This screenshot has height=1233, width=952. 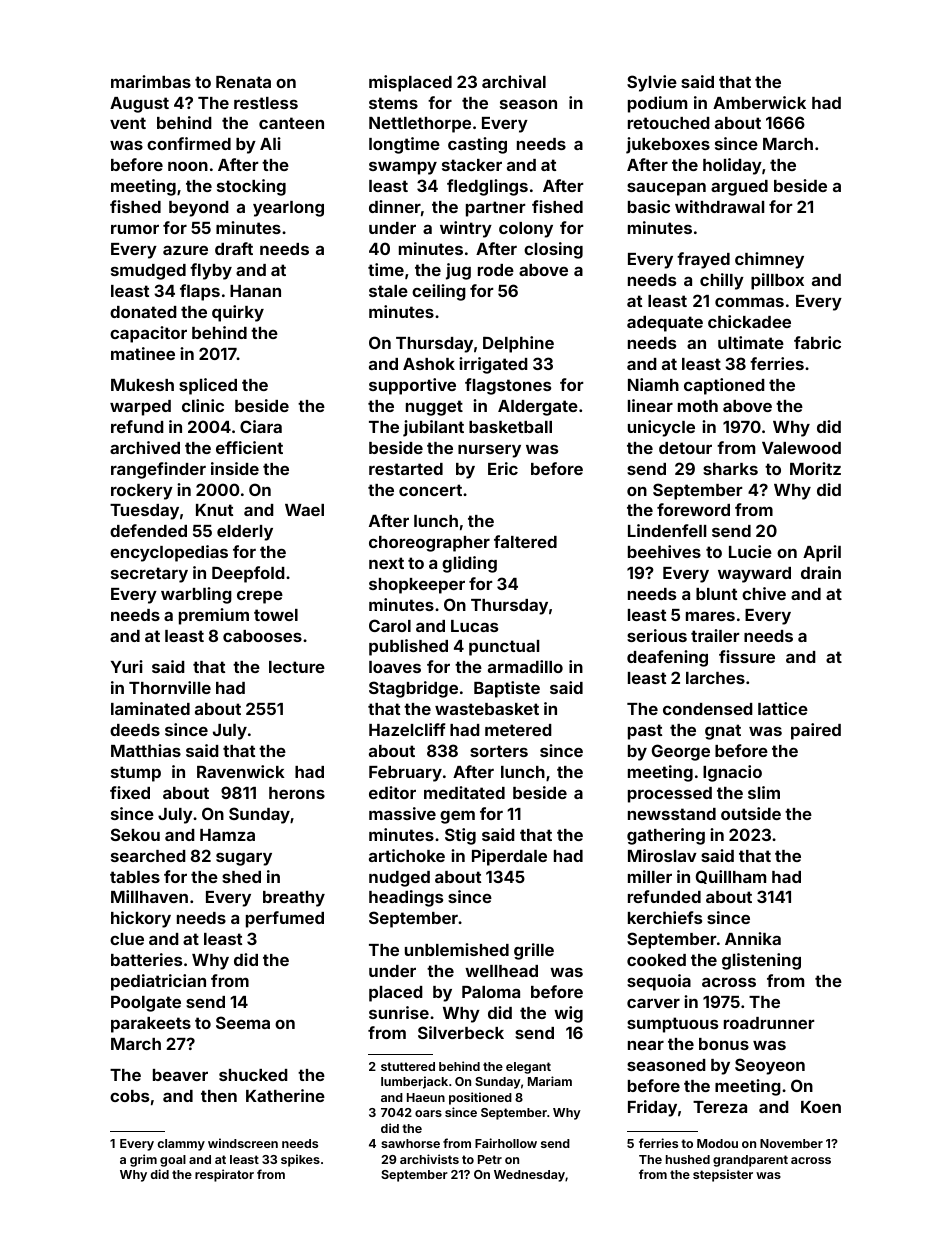 What do you see at coordinates (429, 544) in the screenshot?
I see `choreographer` at bounding box center [429, 544].
